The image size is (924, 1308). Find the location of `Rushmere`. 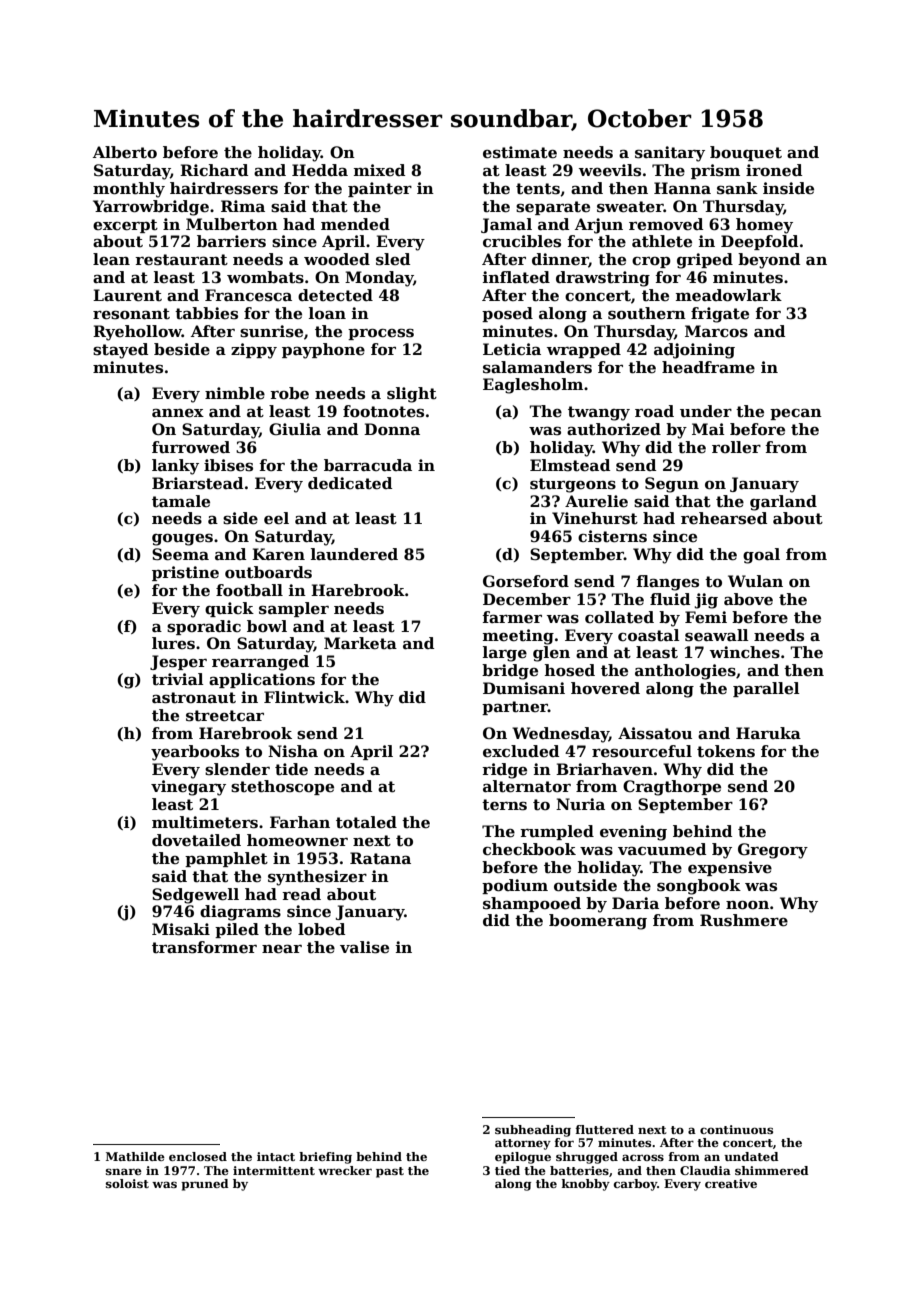

Rushmere is located at coordinates (744, 920).
